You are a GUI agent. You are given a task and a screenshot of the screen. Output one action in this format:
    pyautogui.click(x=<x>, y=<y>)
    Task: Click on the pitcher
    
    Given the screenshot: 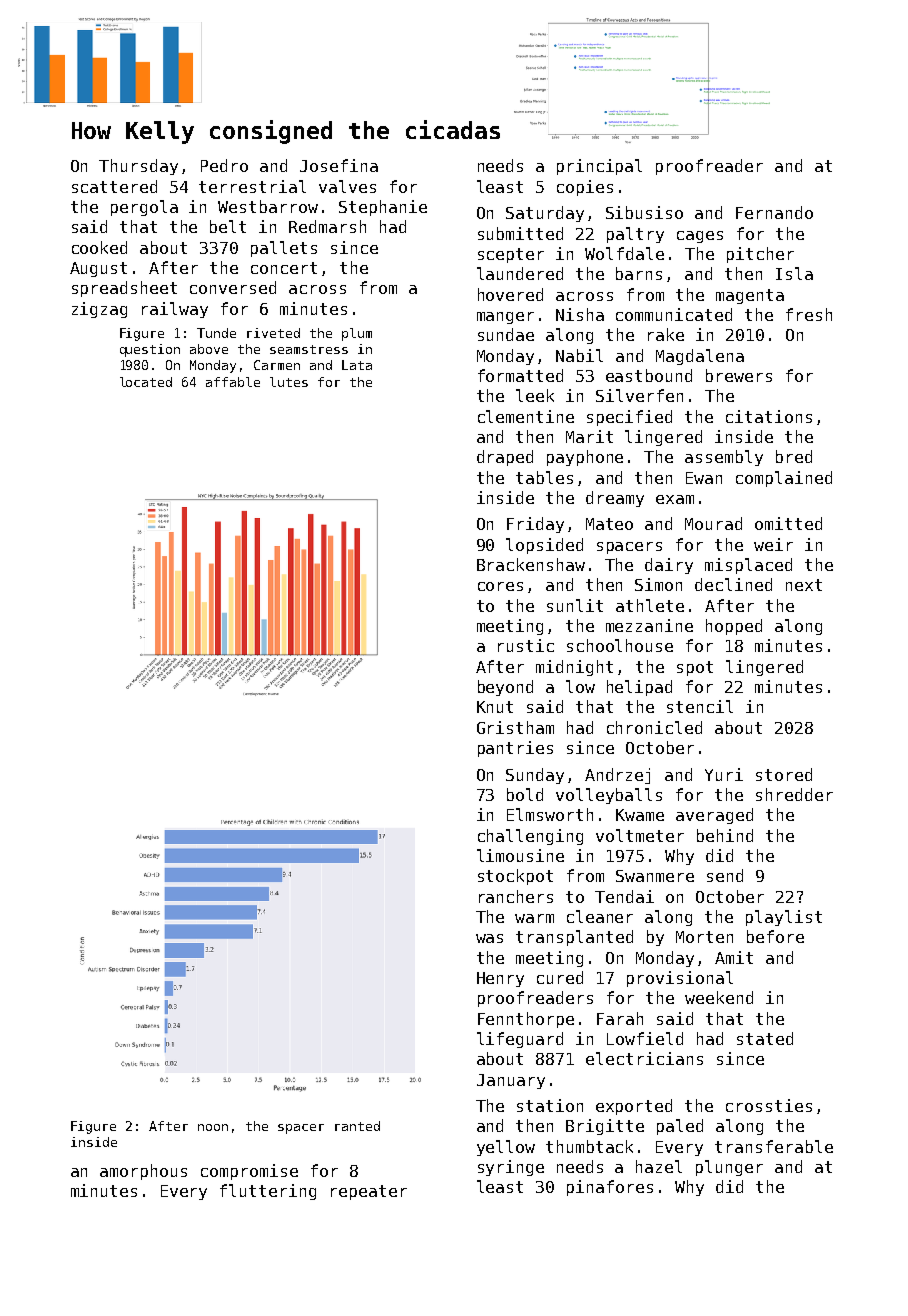 What is the action you would take?
    pyautogui.click(x=760, y=255)
